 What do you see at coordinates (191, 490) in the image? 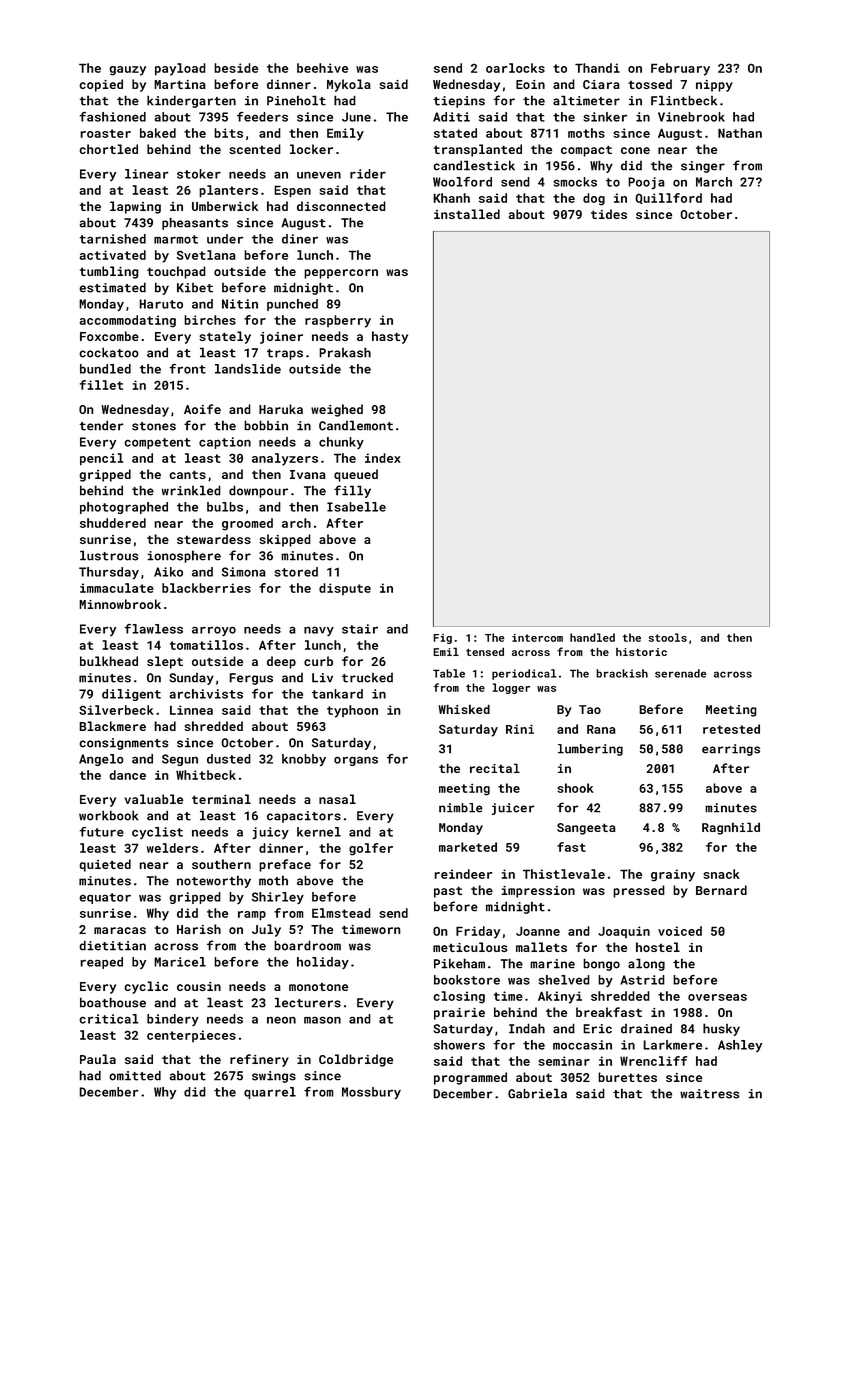
I see `wrinkled` at bounding box center [191, 490].
